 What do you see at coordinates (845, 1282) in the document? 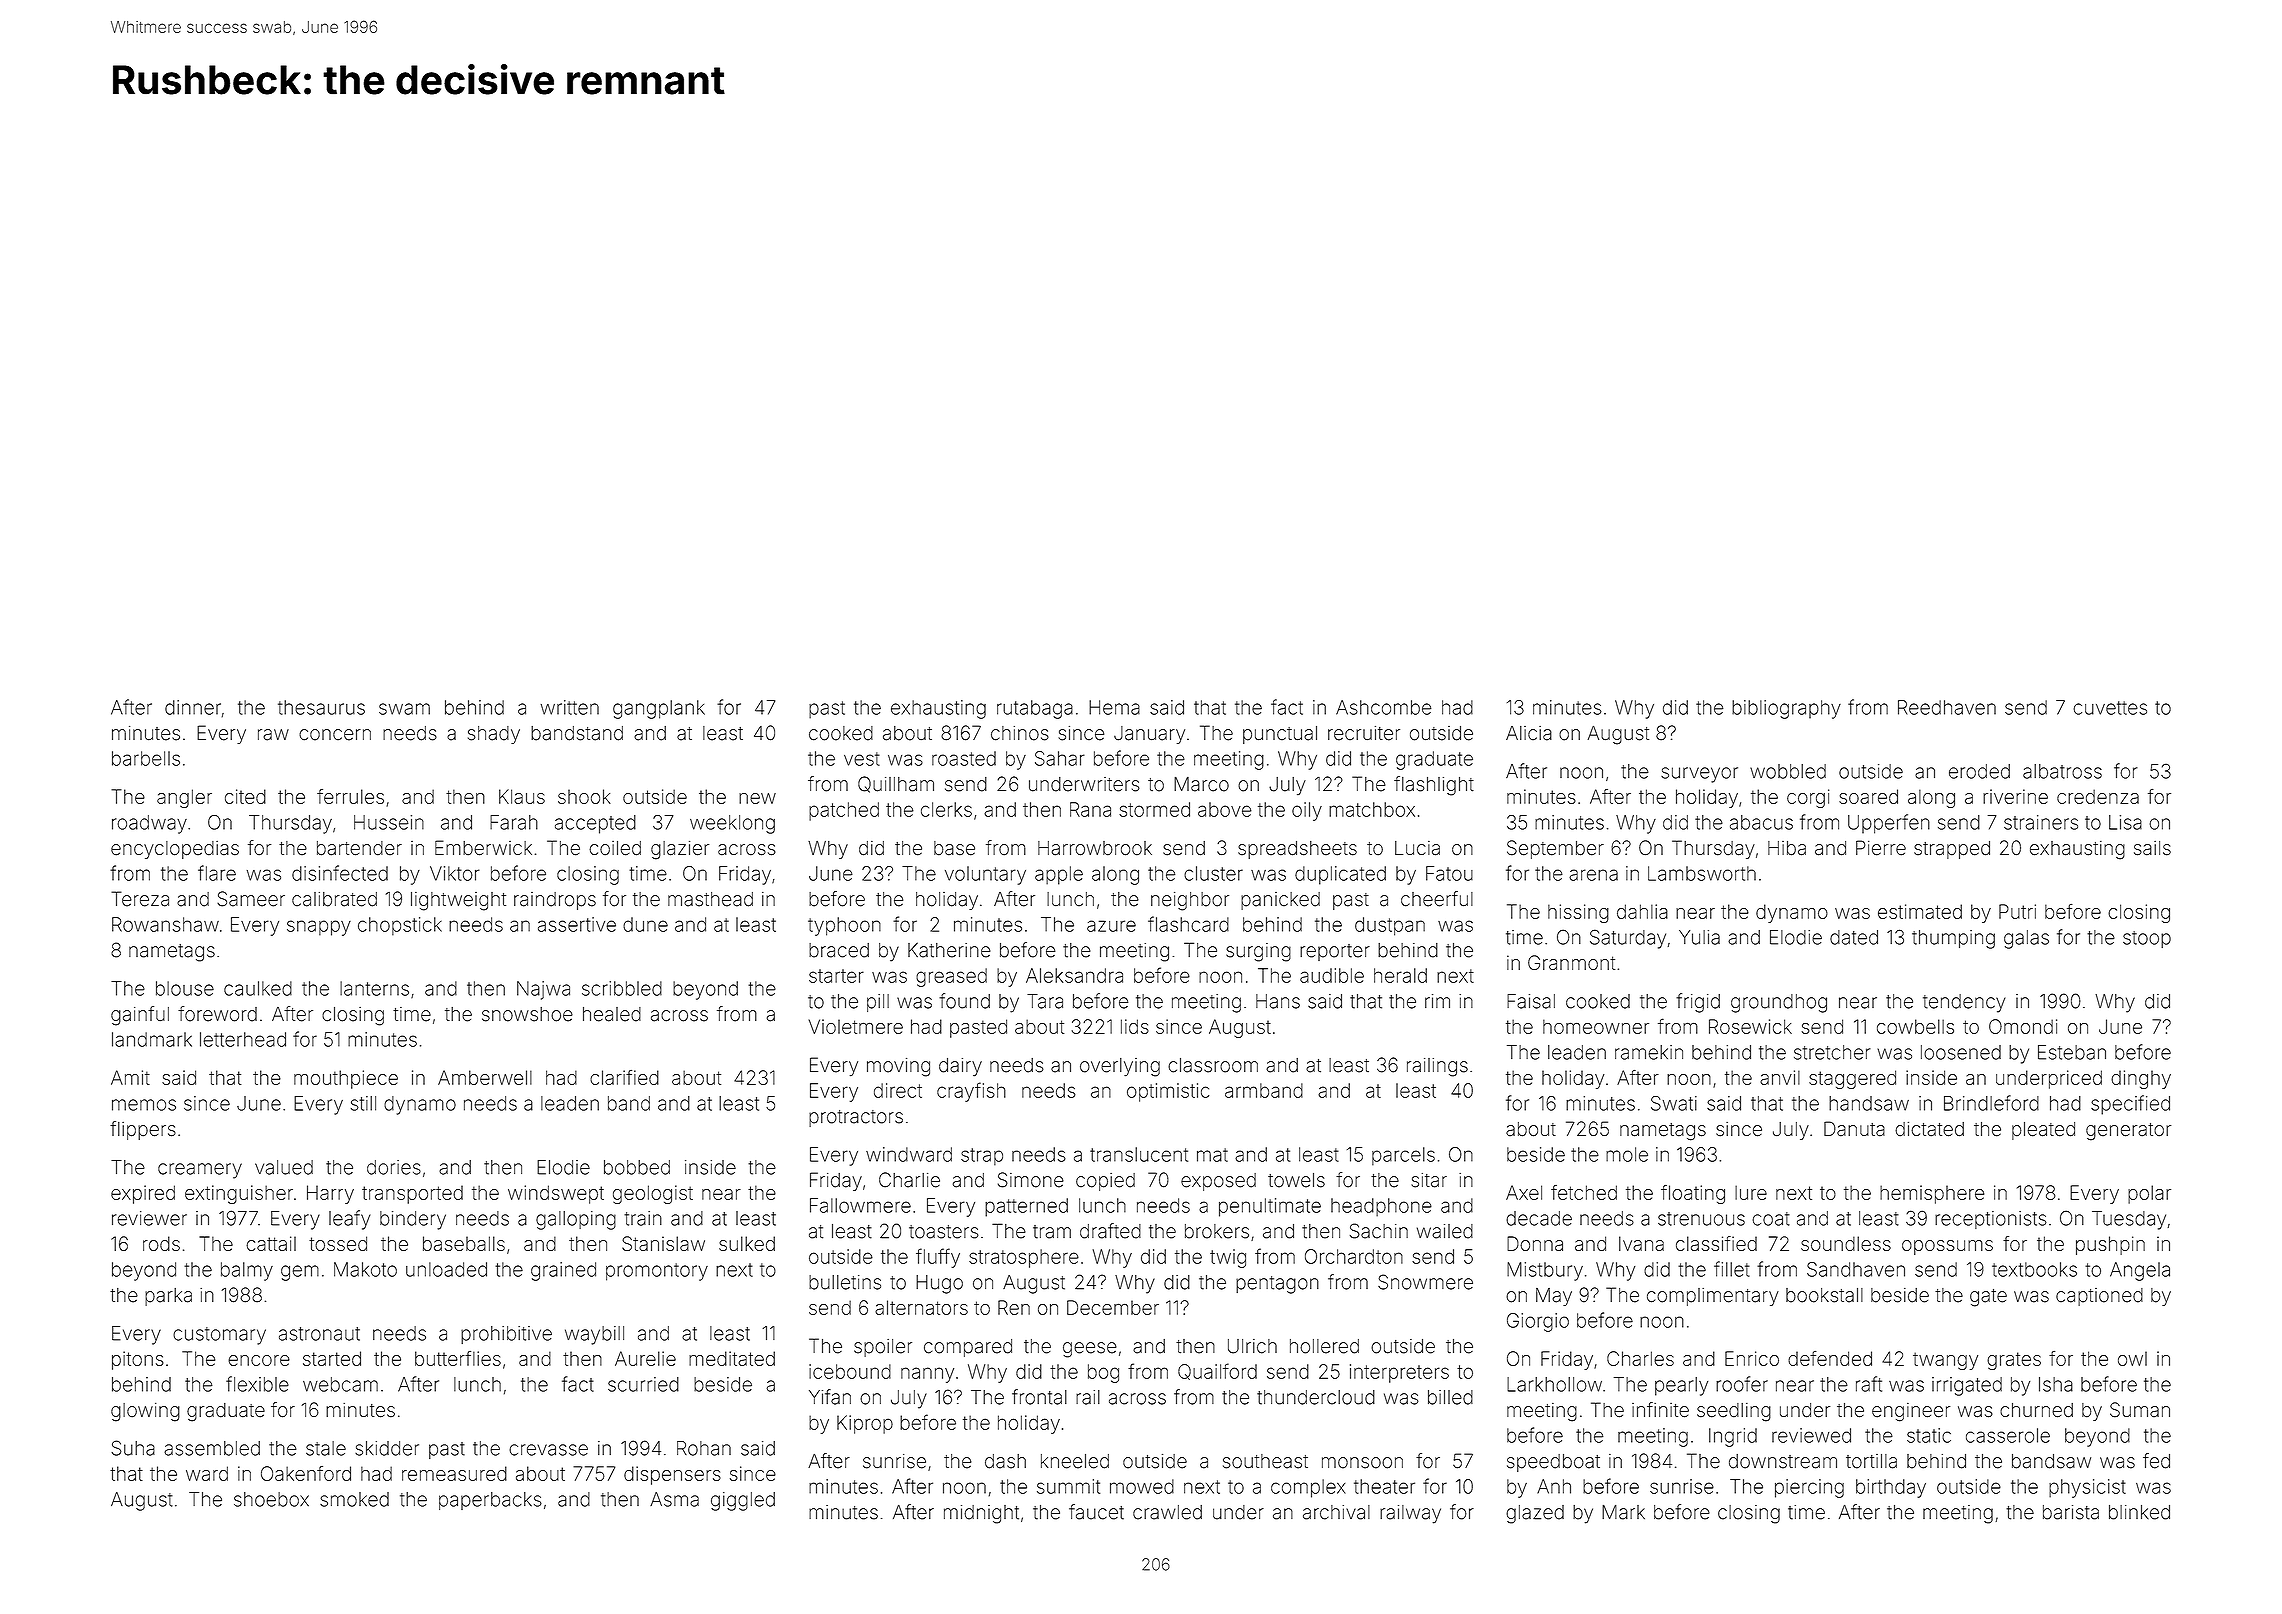
I see `bulletins` at bounding box center [845, 1282].
